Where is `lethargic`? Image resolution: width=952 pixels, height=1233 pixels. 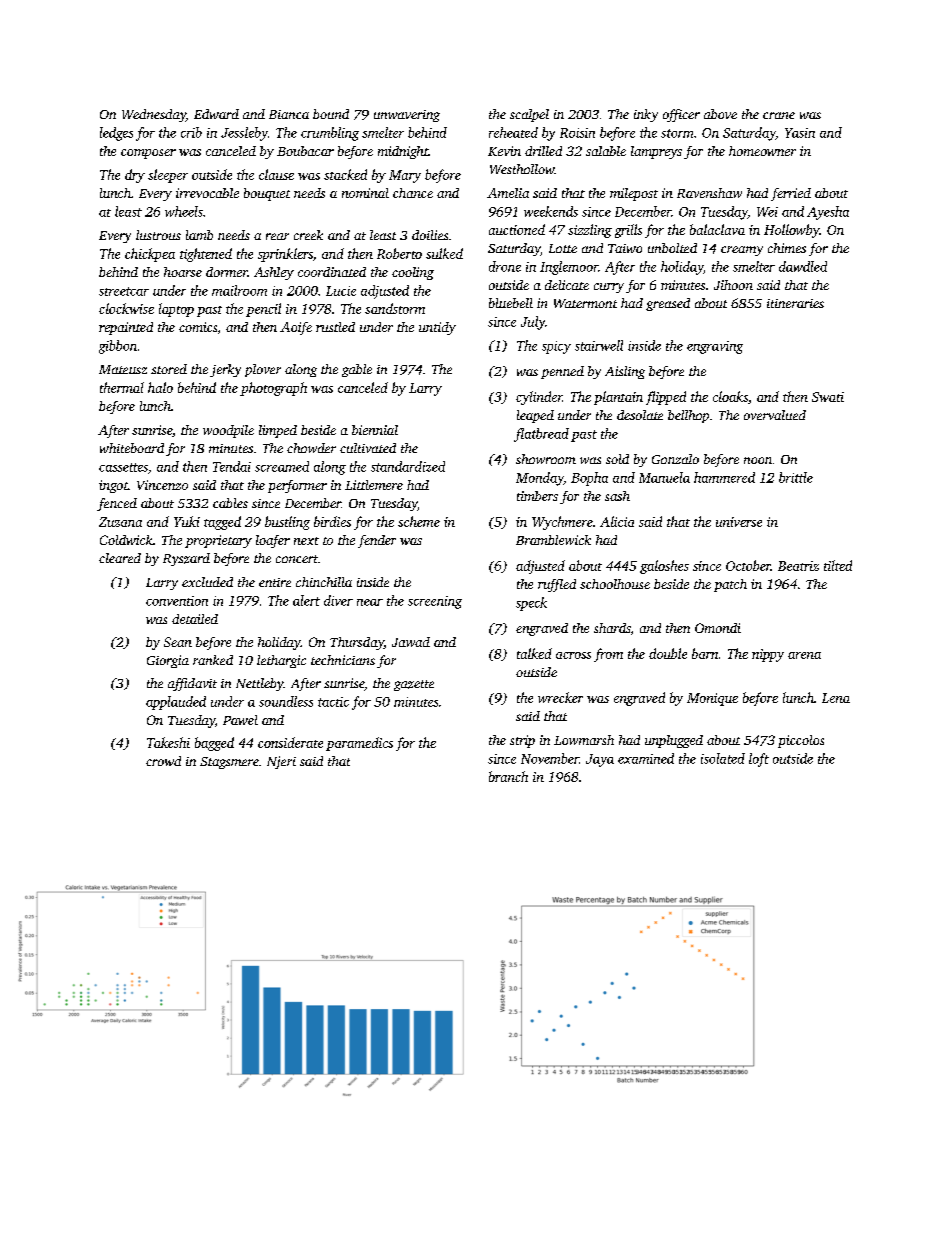
lethargic is located at coordinates (281, 661).
